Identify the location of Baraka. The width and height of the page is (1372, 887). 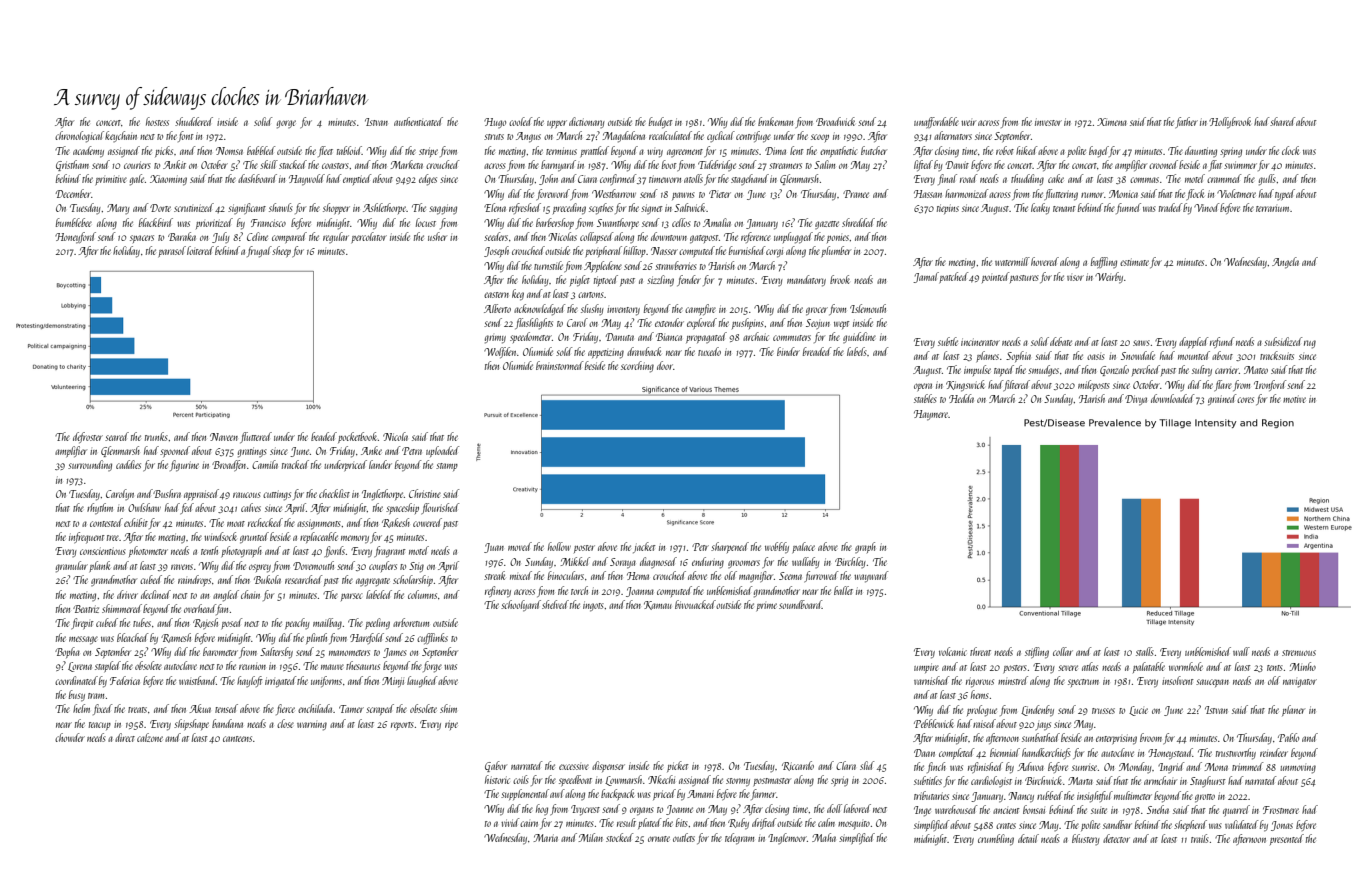
(182, 236).
